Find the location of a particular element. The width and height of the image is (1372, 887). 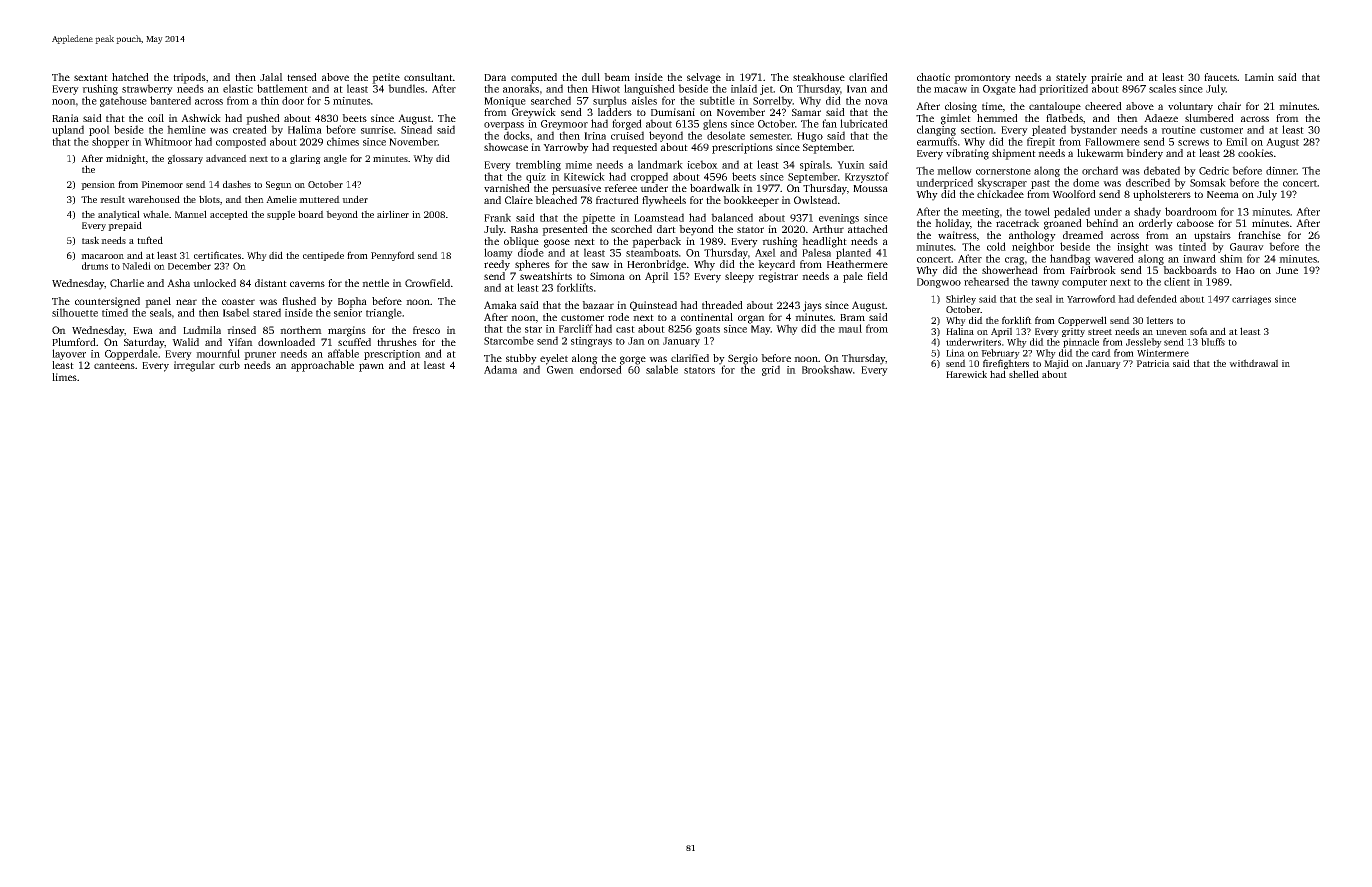

stately is located at coordinates (1071, 78).
